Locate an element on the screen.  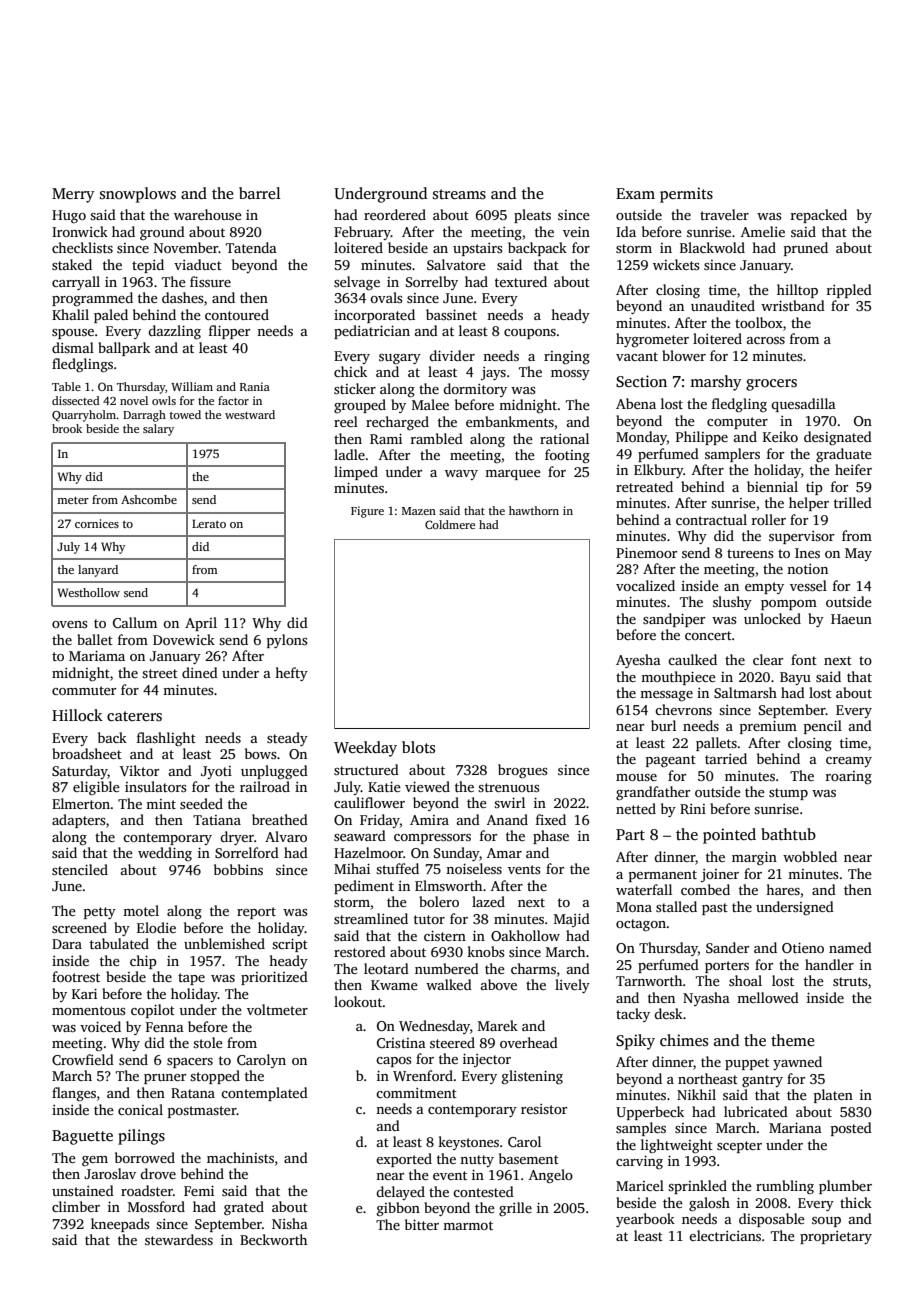
struts is located at coordinates (850, 981).
